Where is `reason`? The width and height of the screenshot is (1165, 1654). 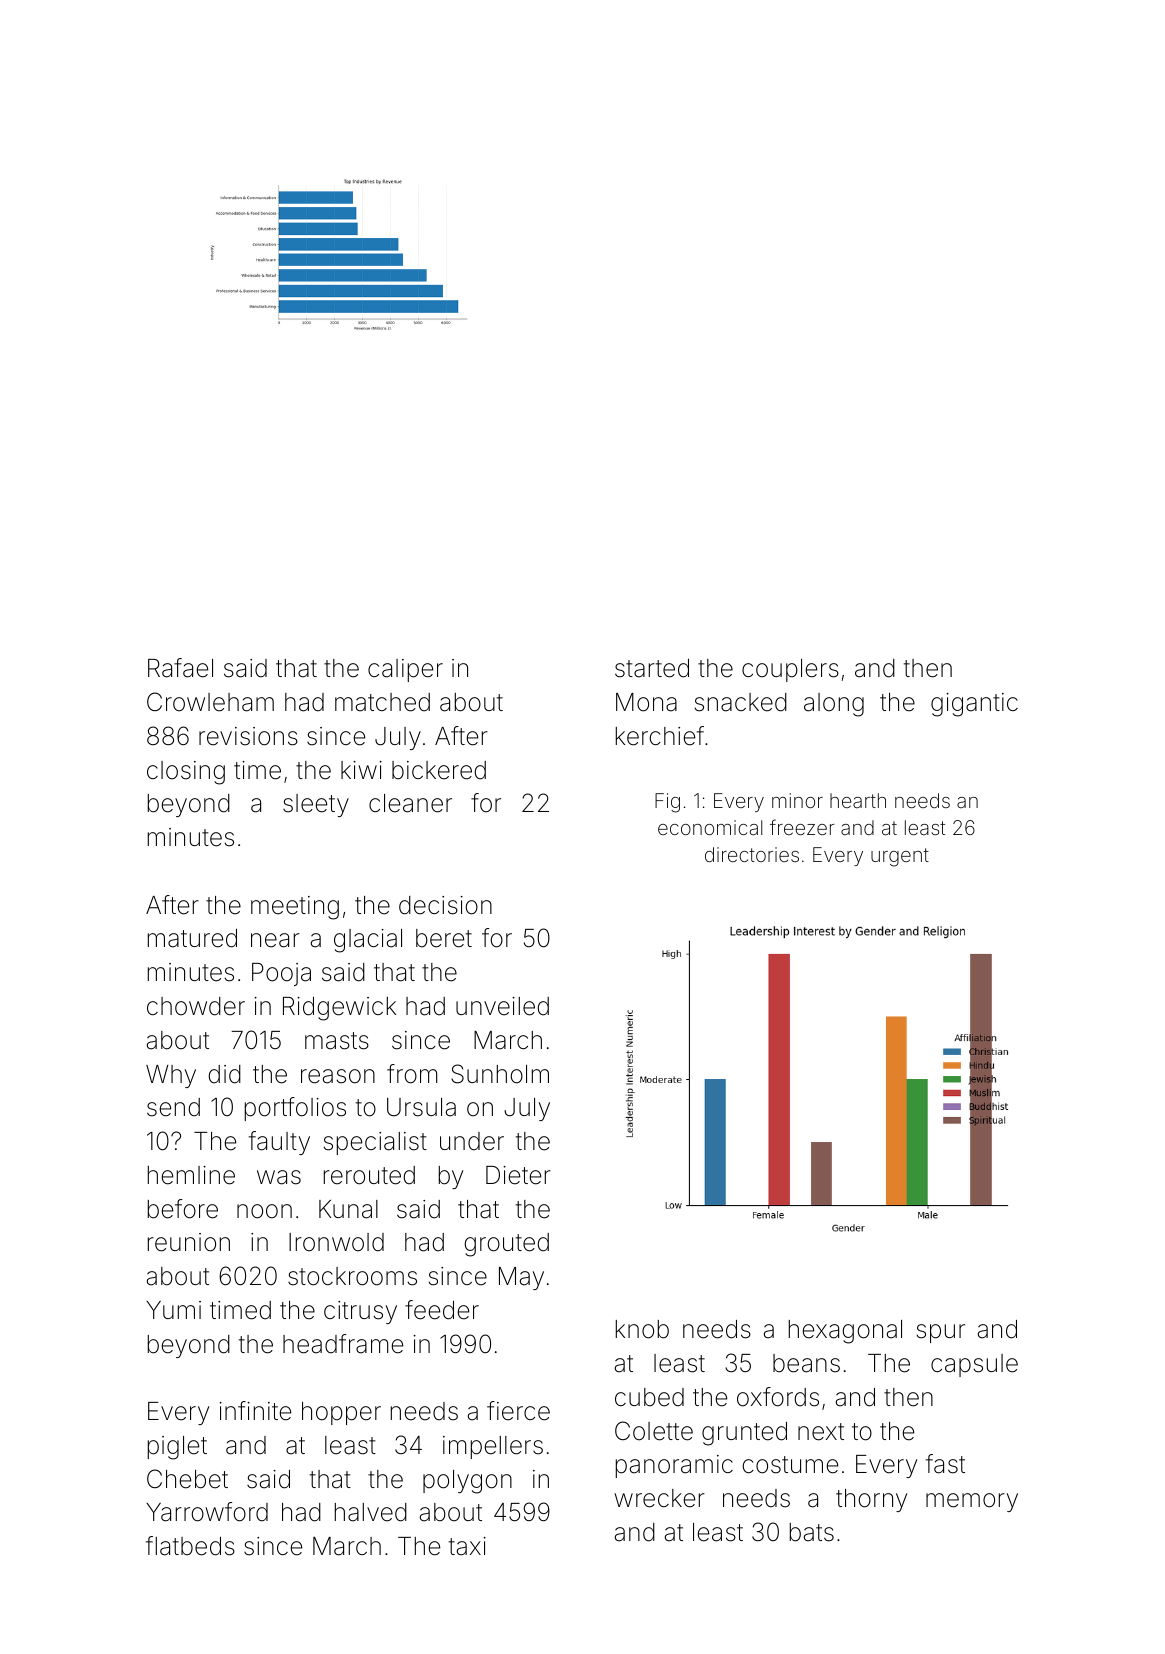 reason is located at coordinates (338, 1076).
